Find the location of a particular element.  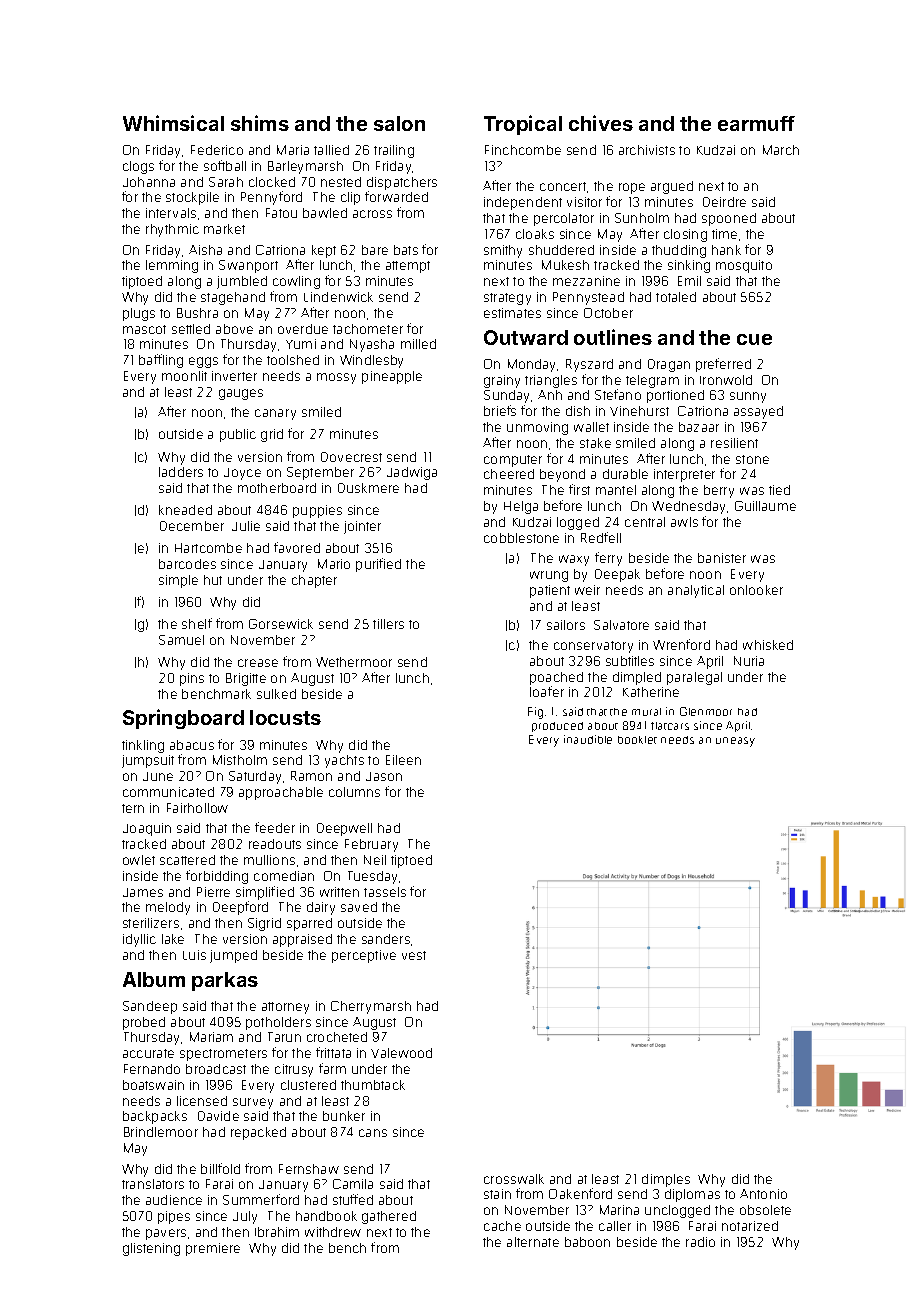

vest is located at coordinates (414, 955).
